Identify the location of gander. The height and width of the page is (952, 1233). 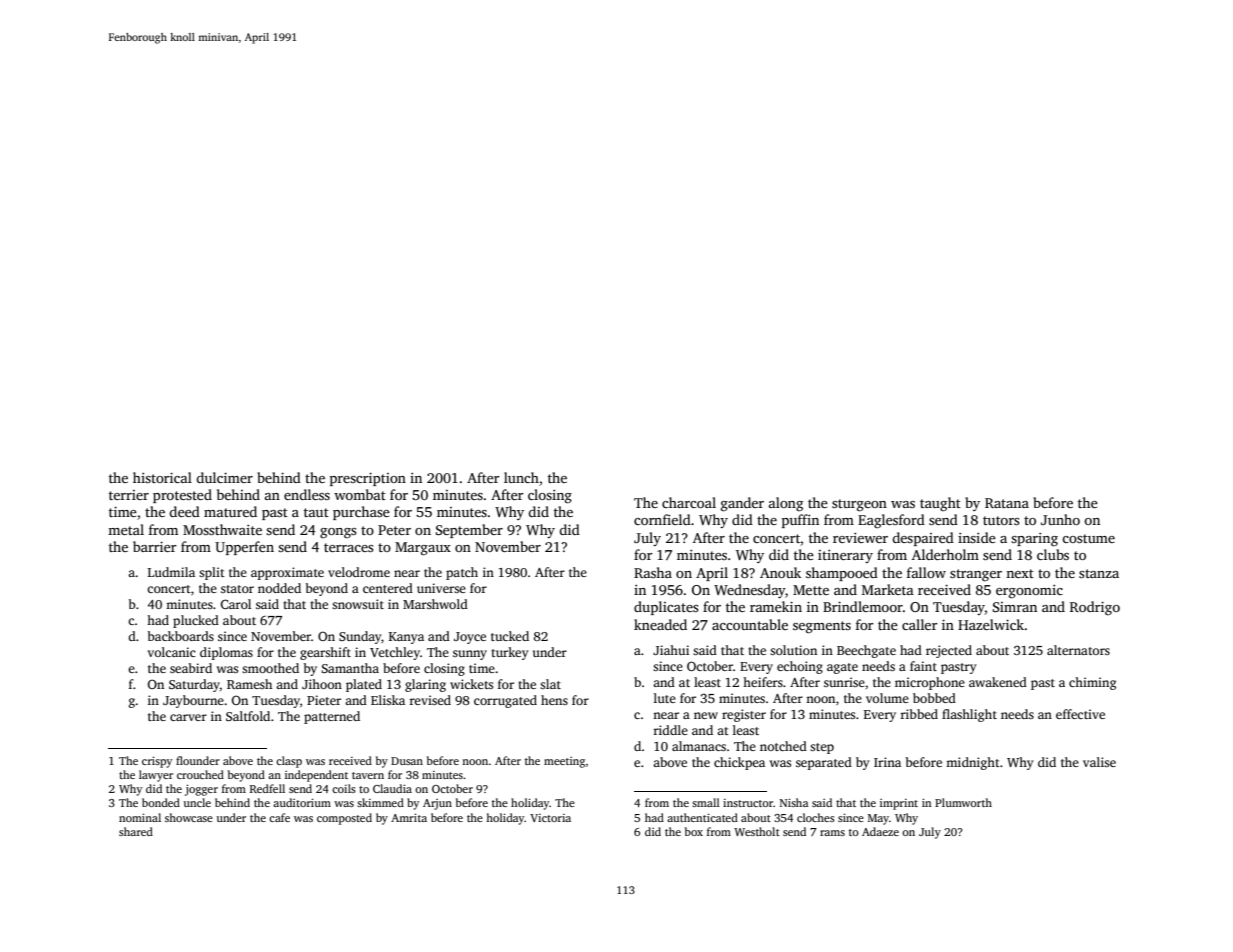
(742, 504).
